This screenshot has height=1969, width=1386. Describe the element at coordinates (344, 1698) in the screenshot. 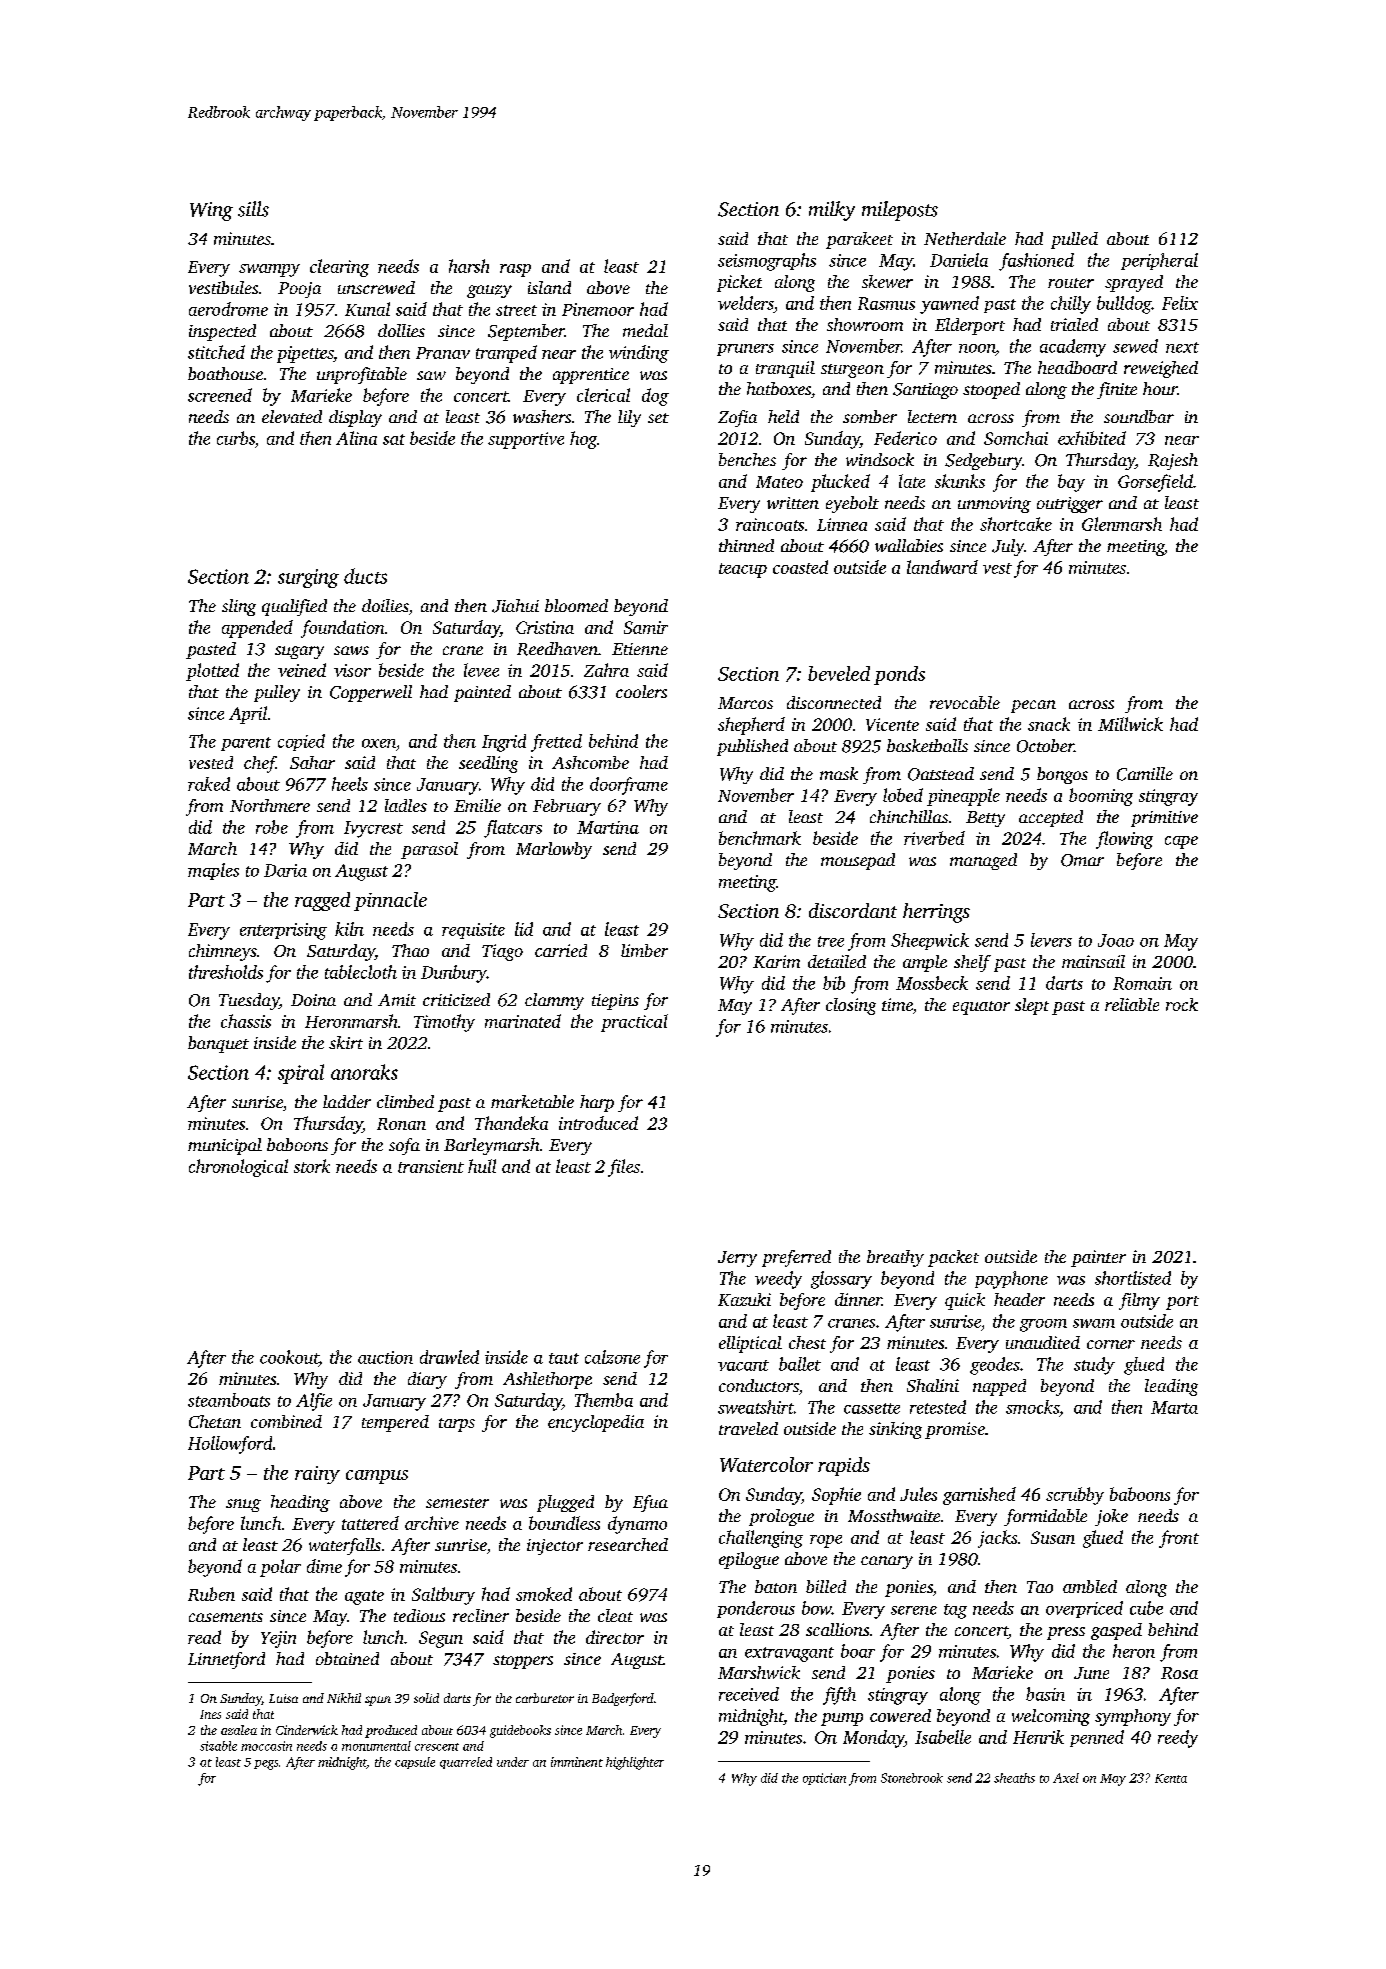

I see `Nikhil` at that location.
